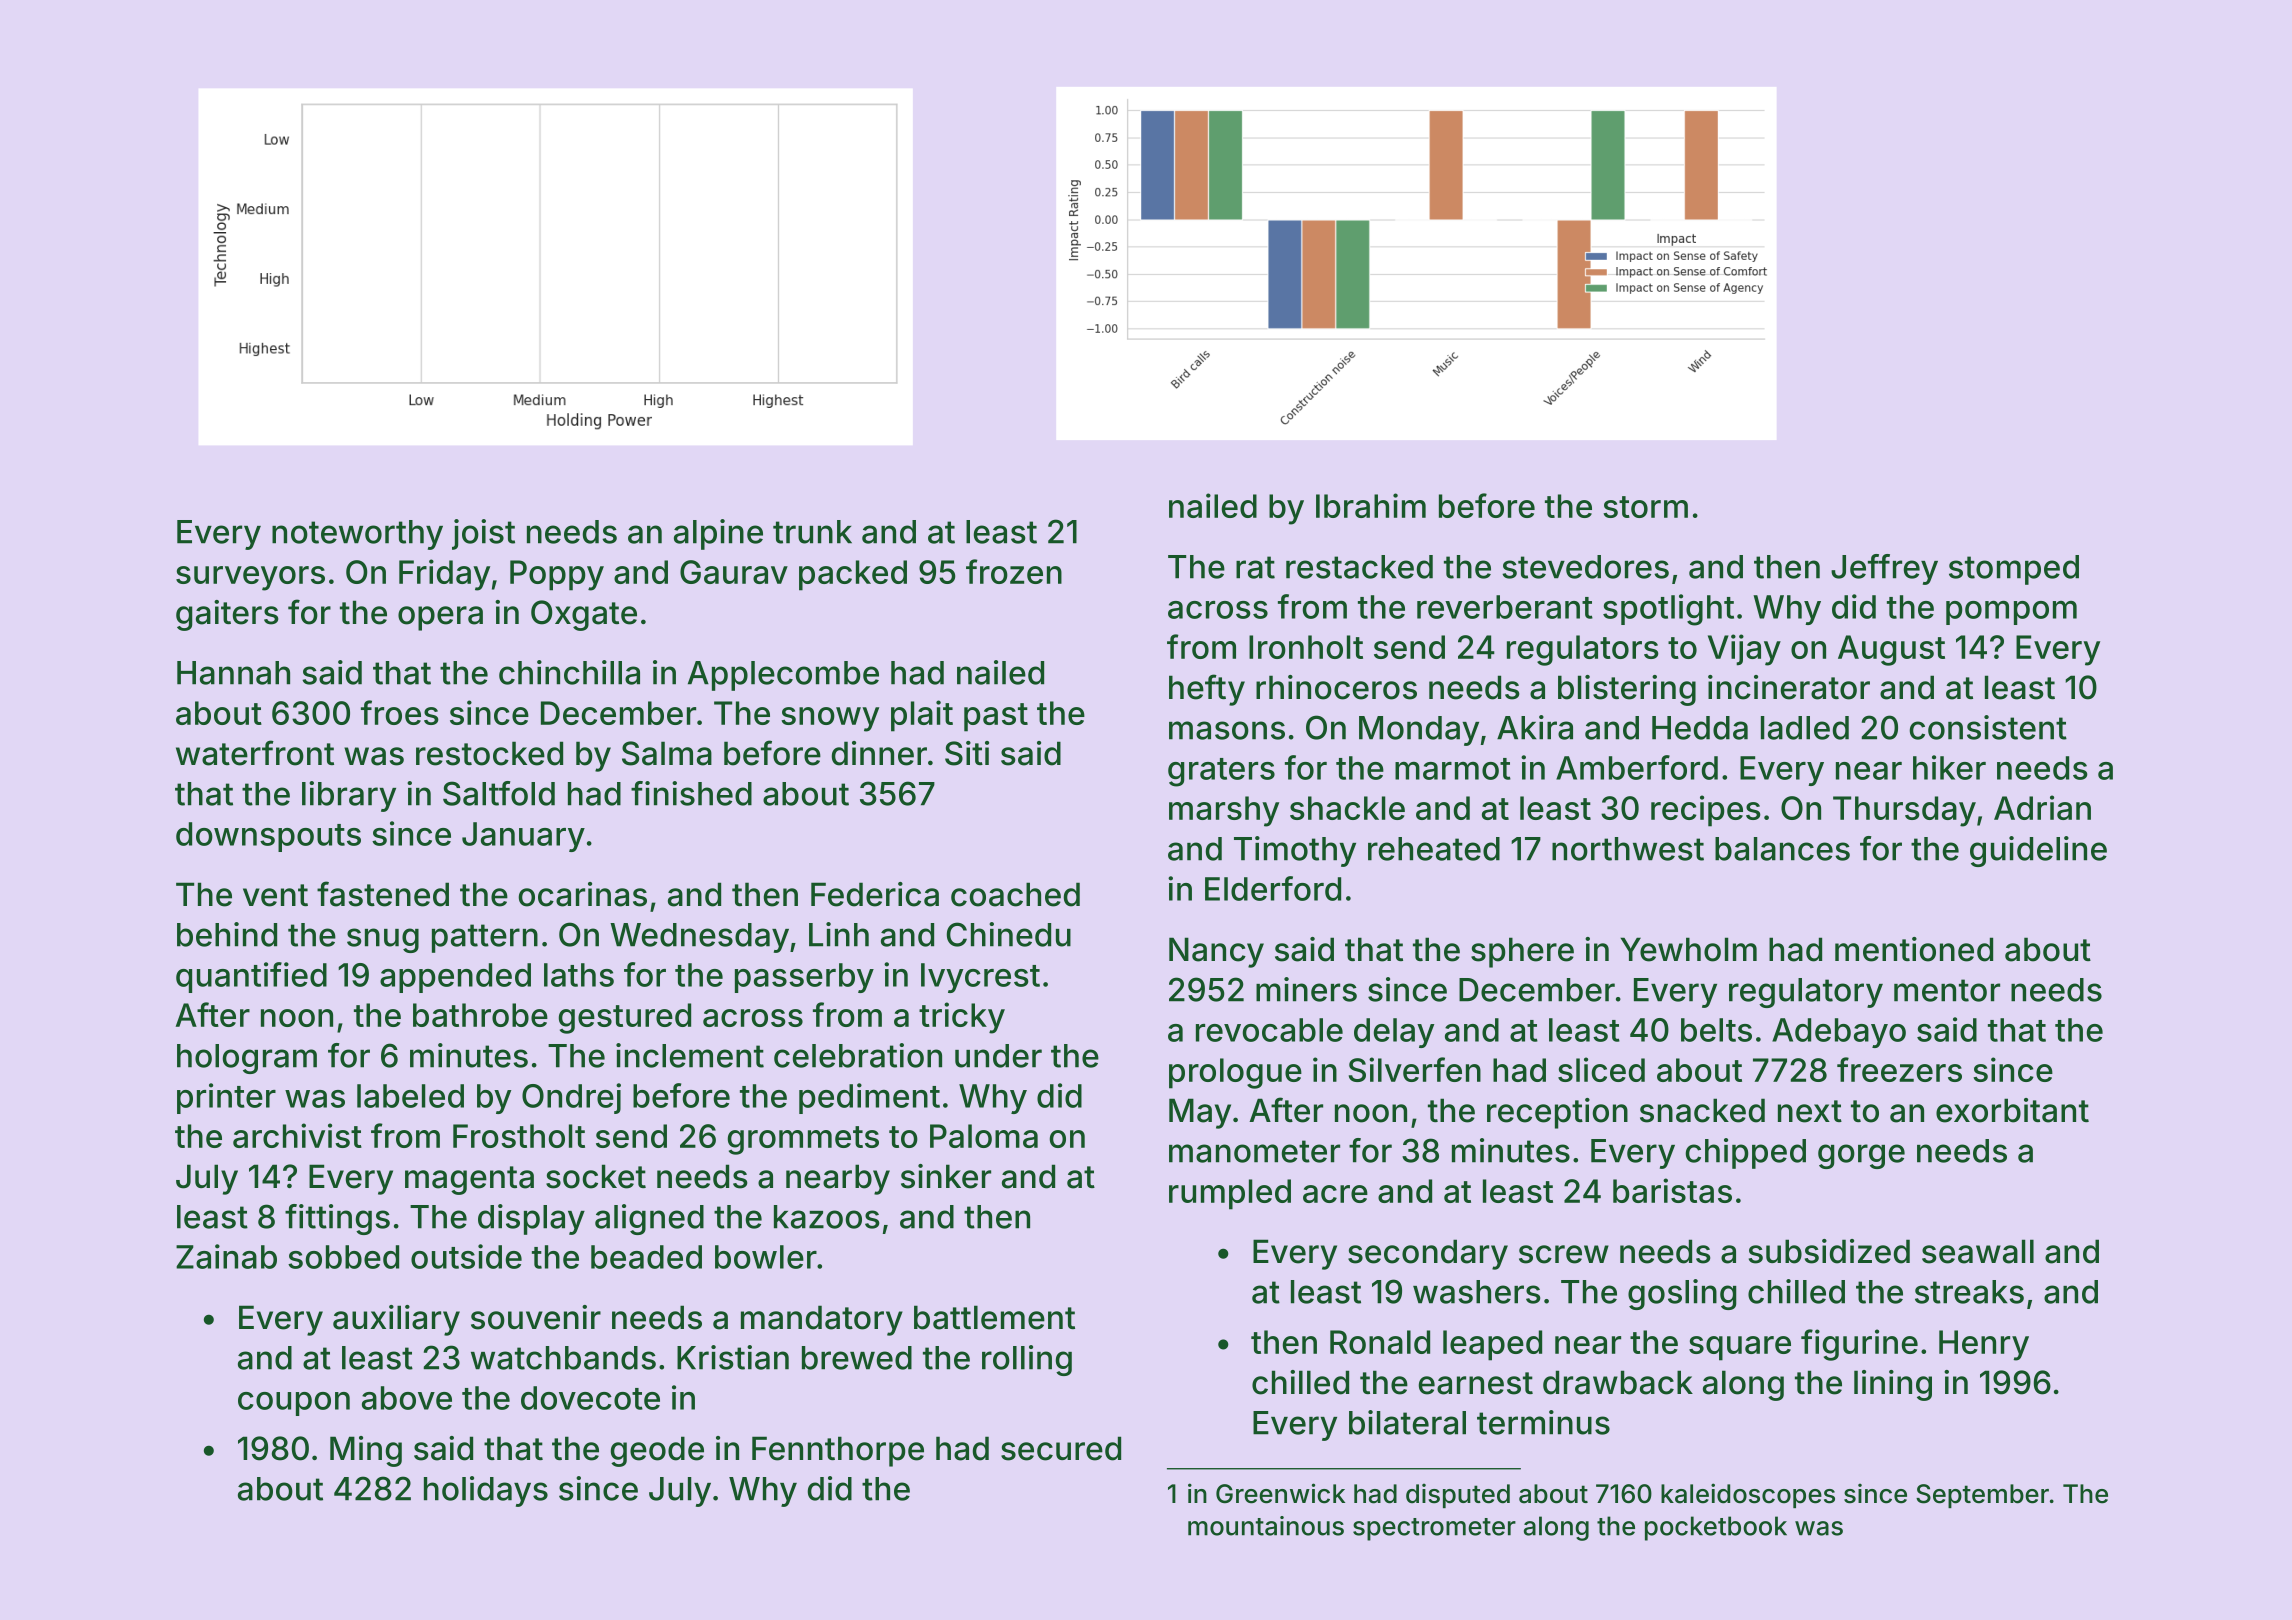 The width and height of the screenshot is (2292, 1620). Describe the element at coordinates (1380, 1342) in the screenshot. I see `Ronald` at that location.
